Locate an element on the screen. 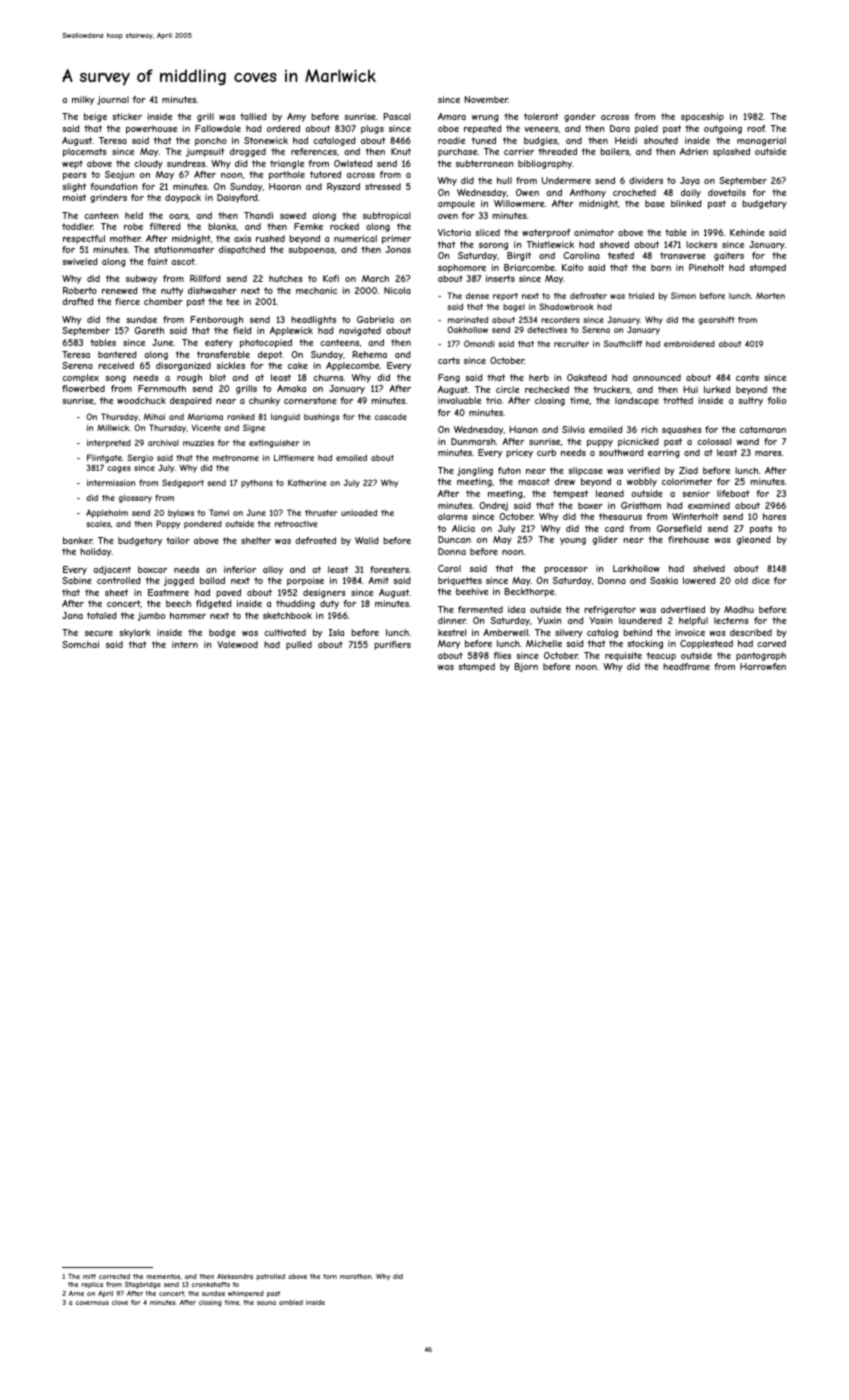  Kehinde is located at coordinates (747, 232).
